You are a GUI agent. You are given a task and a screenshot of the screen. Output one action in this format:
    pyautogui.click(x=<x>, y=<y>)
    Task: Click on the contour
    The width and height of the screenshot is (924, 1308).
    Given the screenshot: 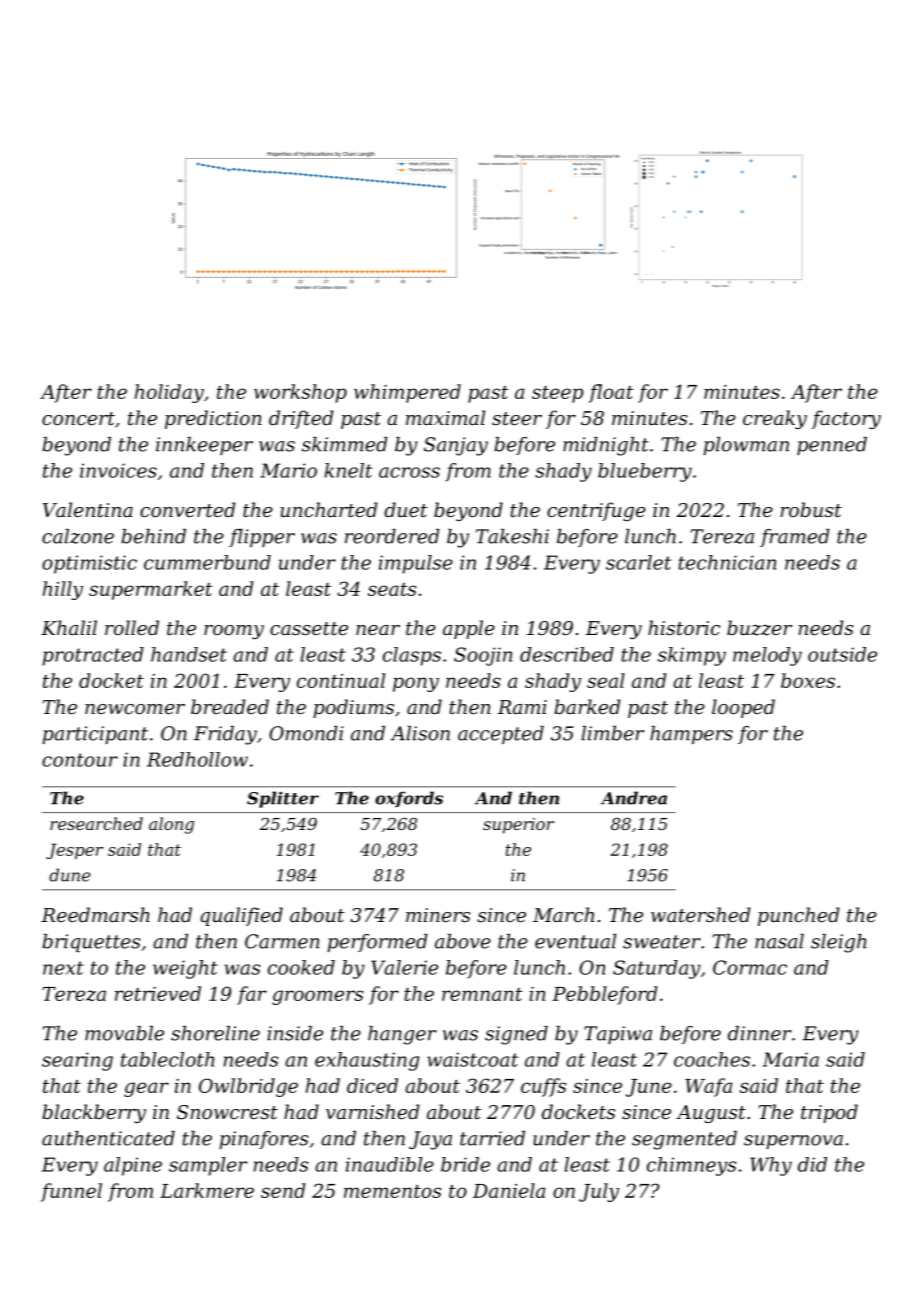 What is the action you would take?
    pyautogui.click(x=80, y=760)
